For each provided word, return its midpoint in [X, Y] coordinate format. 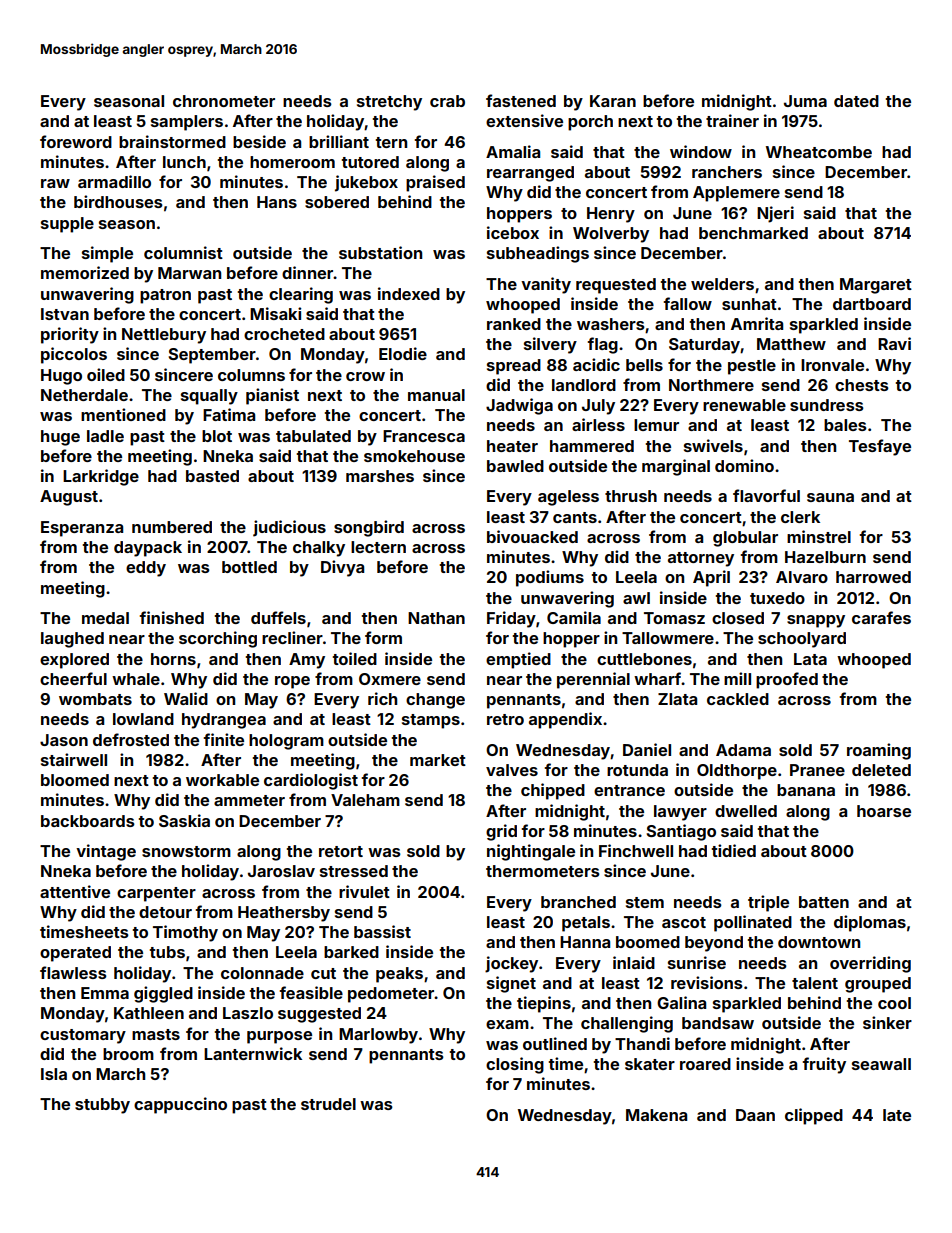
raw [55, 183]
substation [380, 252]
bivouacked [532, 536]
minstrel [819, 536]
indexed [409, 293]
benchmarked [753, 233]
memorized [85, 272]
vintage [106, 852]
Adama [743, 750]
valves [512, 770]
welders [722, 284]
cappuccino [180, 1105]
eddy [146, 569]
